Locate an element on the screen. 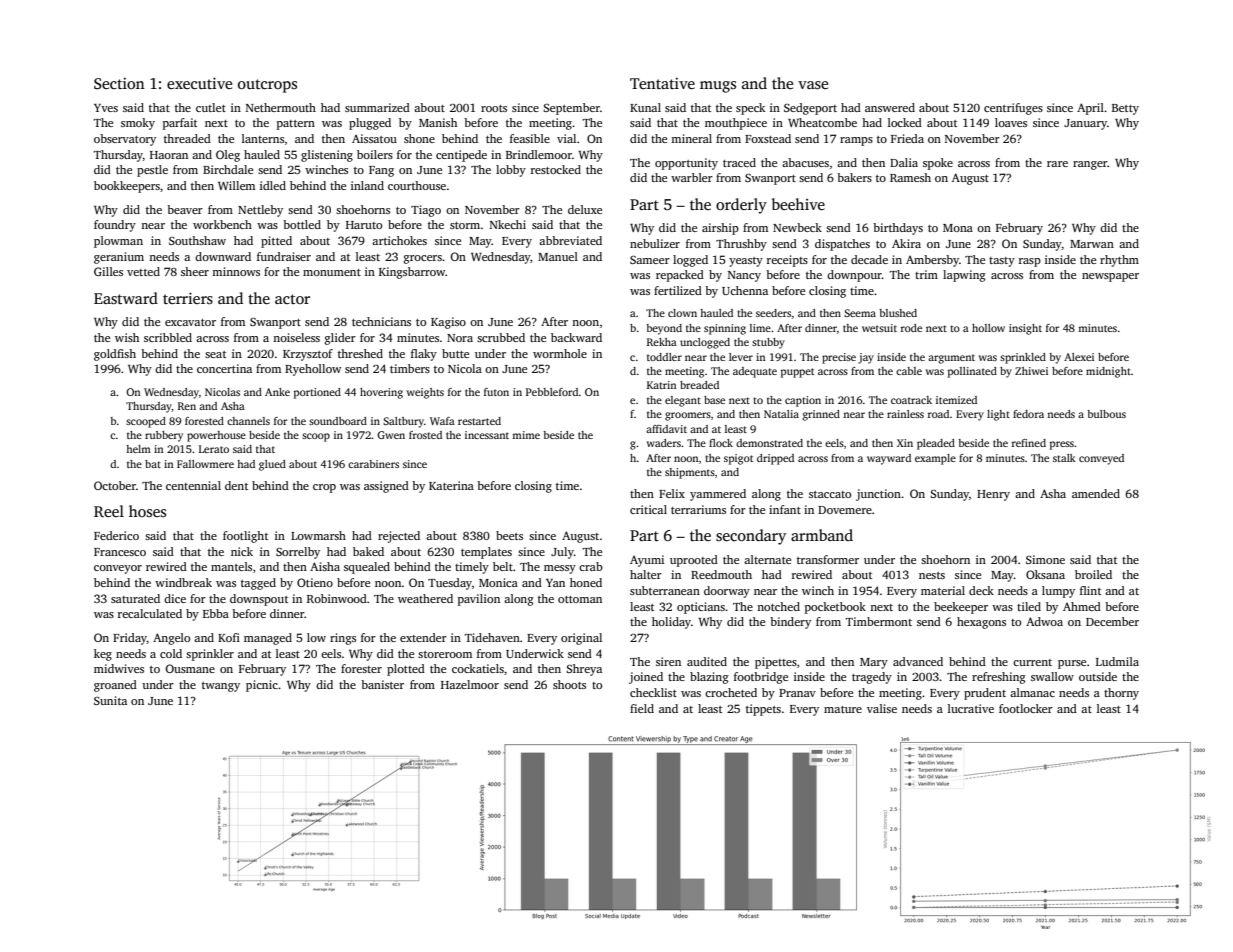 The height and width of the screenshot is (952, 1233). Kagiso is located at coordinates (448, 323).
